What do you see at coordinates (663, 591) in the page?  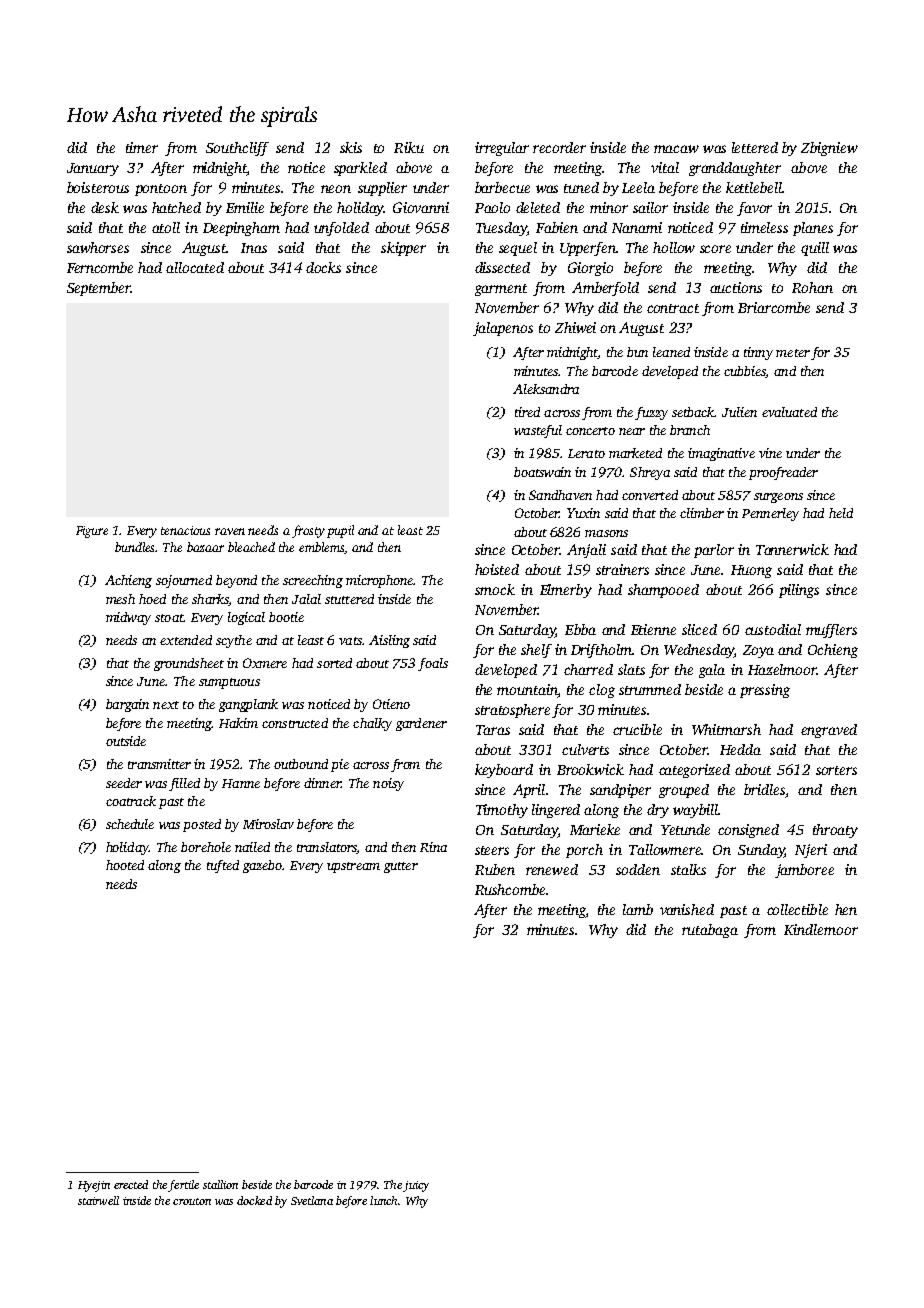 I see `shampooed` at bounding box center [663, 591].
